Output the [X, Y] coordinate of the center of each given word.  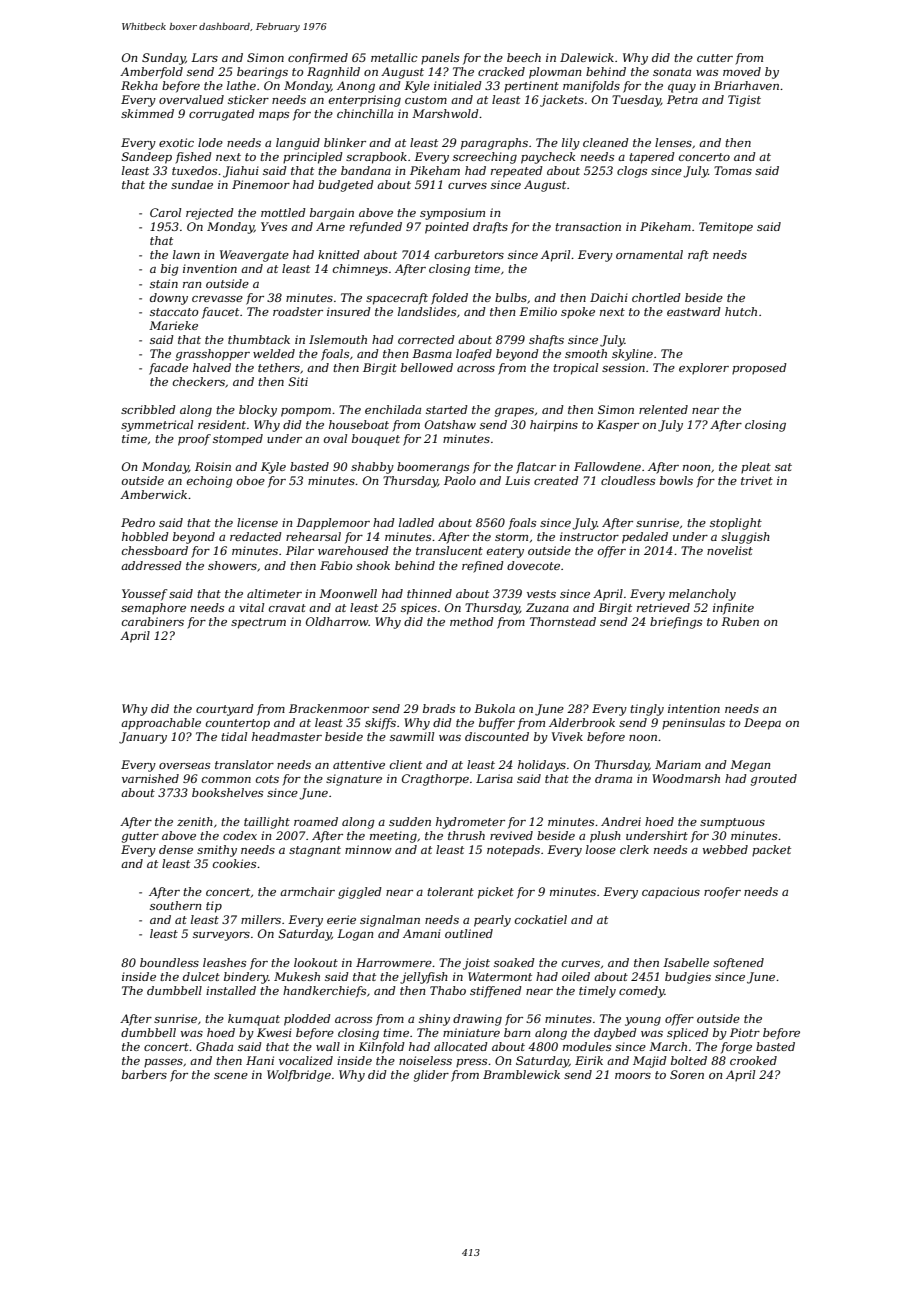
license [257, 522]
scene [231, 1076]
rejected [210, 214]
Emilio [538, 311]
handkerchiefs [324, 992]
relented [663, 409]
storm [511, 537]
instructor [589, 536]
